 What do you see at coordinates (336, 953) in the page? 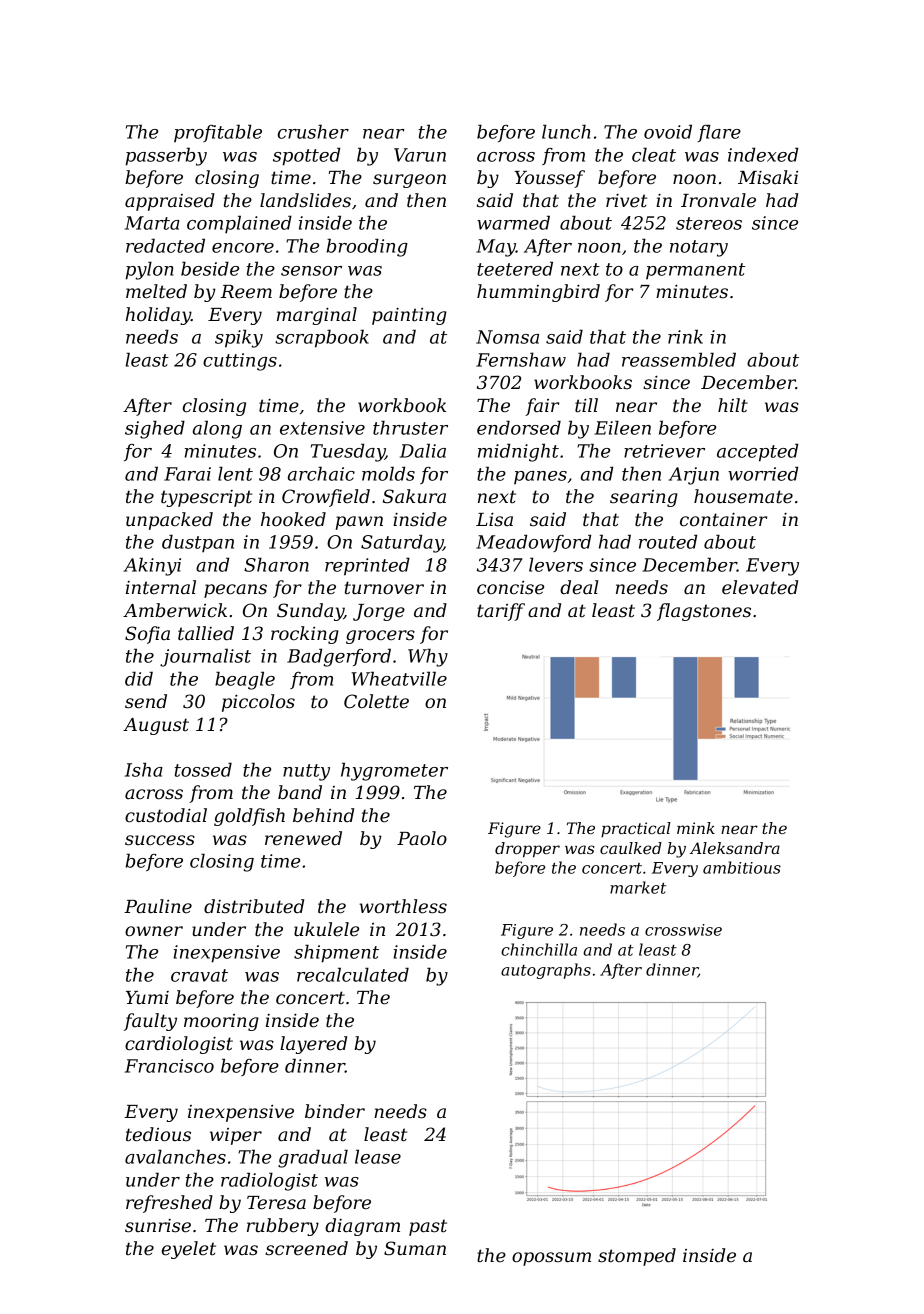
I see `shipment` at bounding box center [336, 953].
